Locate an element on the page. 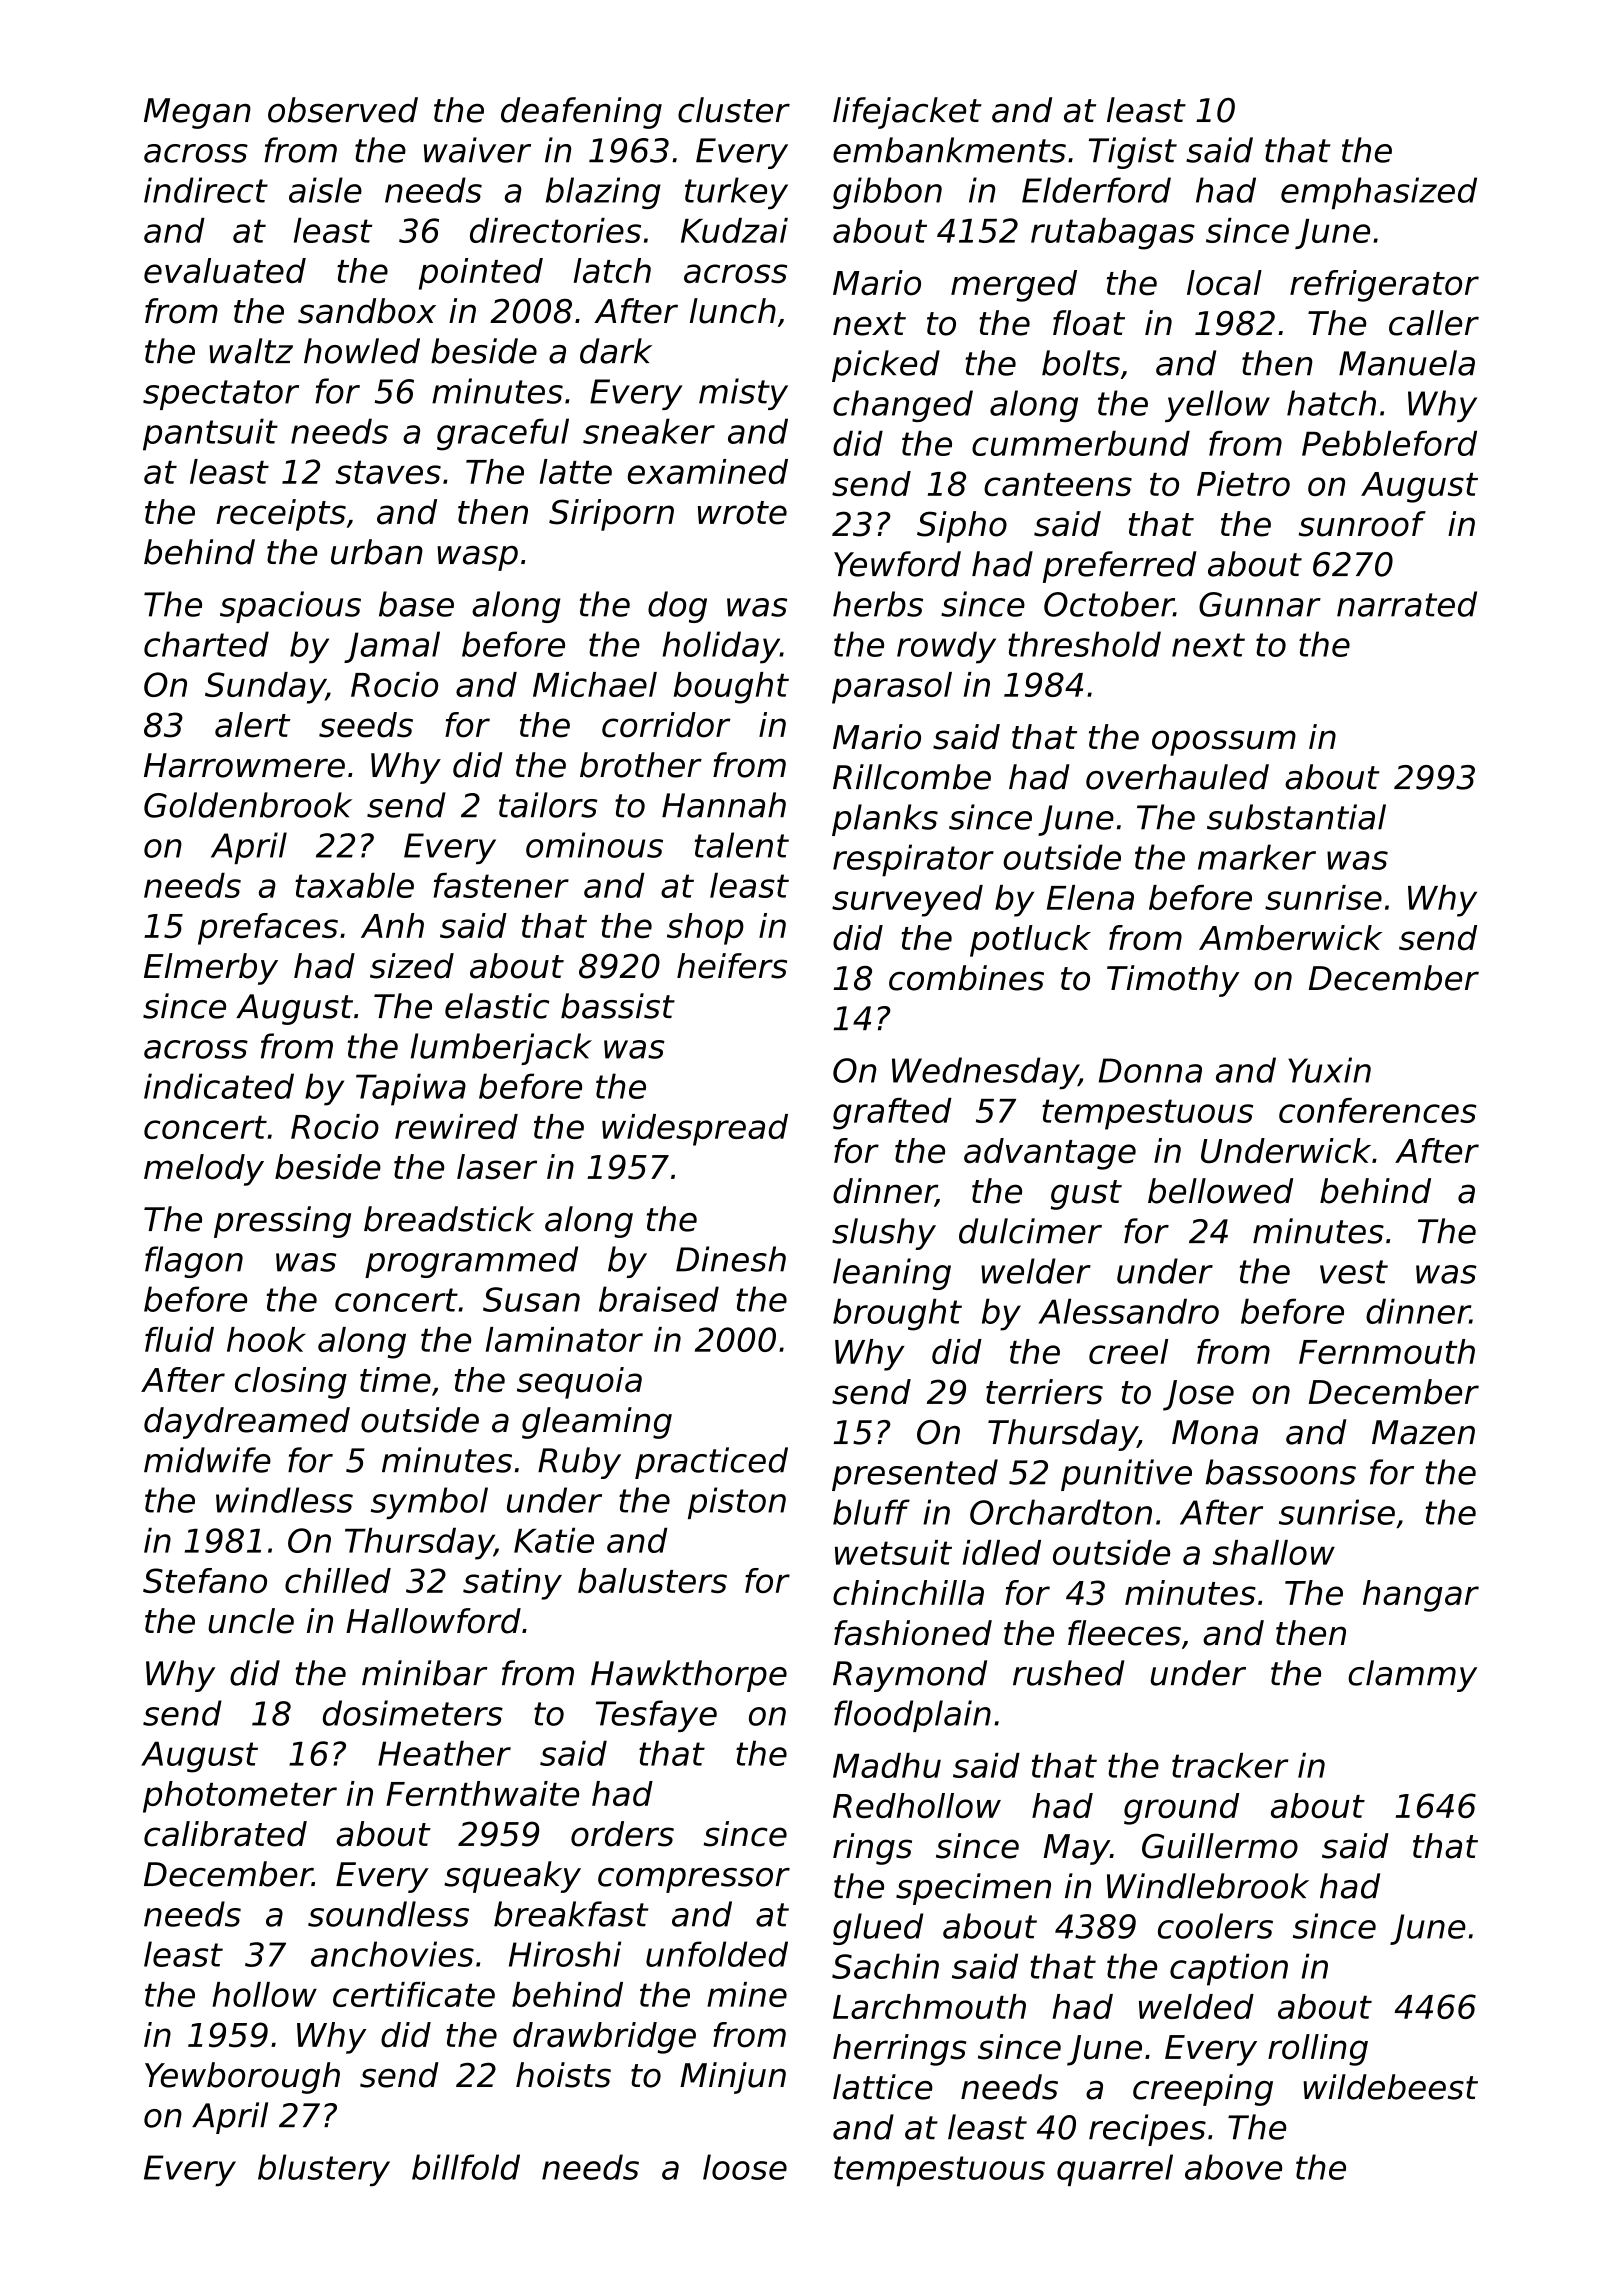 This page has height=2292, width=1620. Yewford is located at coordinates (897, 564).
